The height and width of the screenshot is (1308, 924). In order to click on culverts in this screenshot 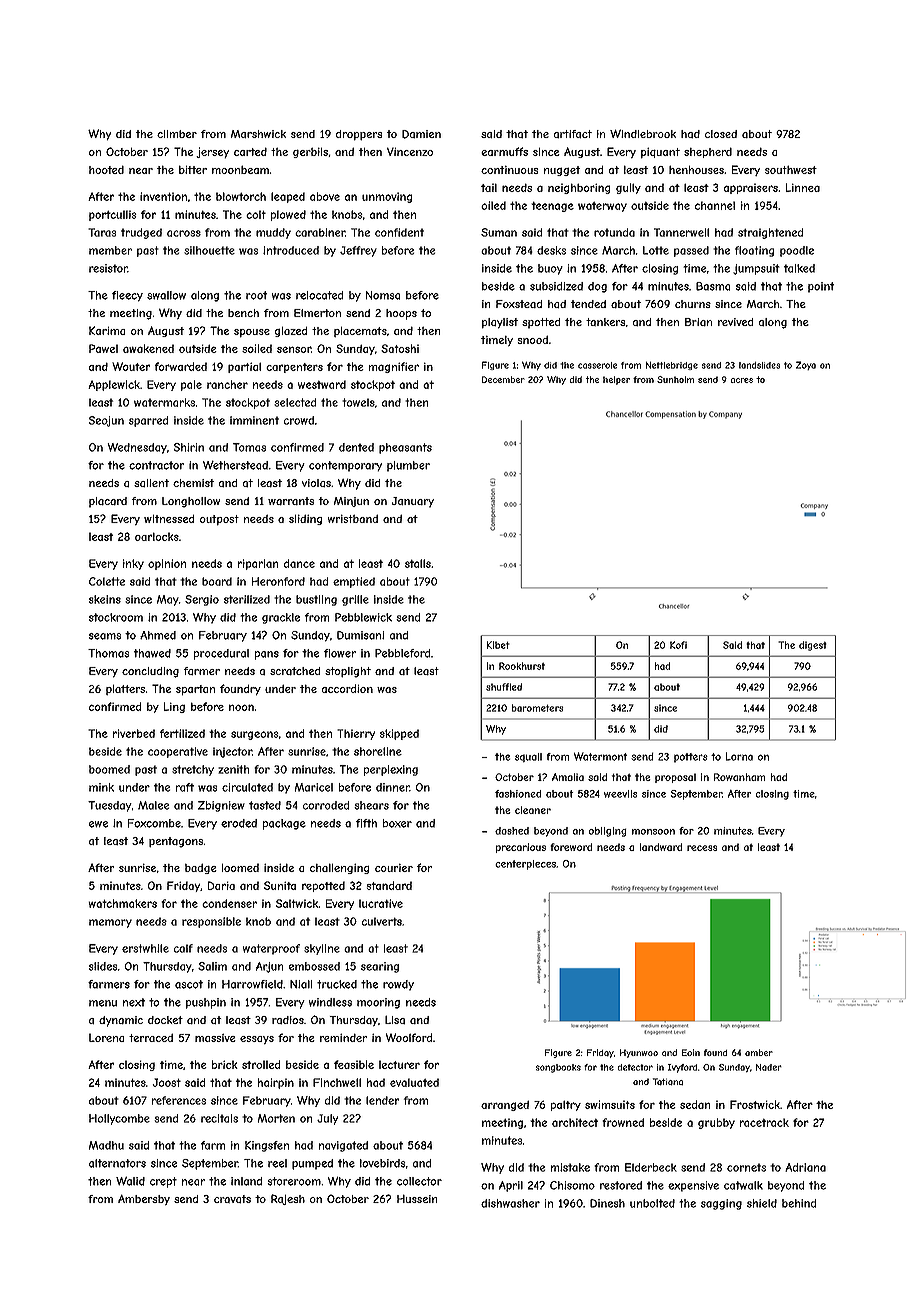, I will do `click(382, 921)`.
